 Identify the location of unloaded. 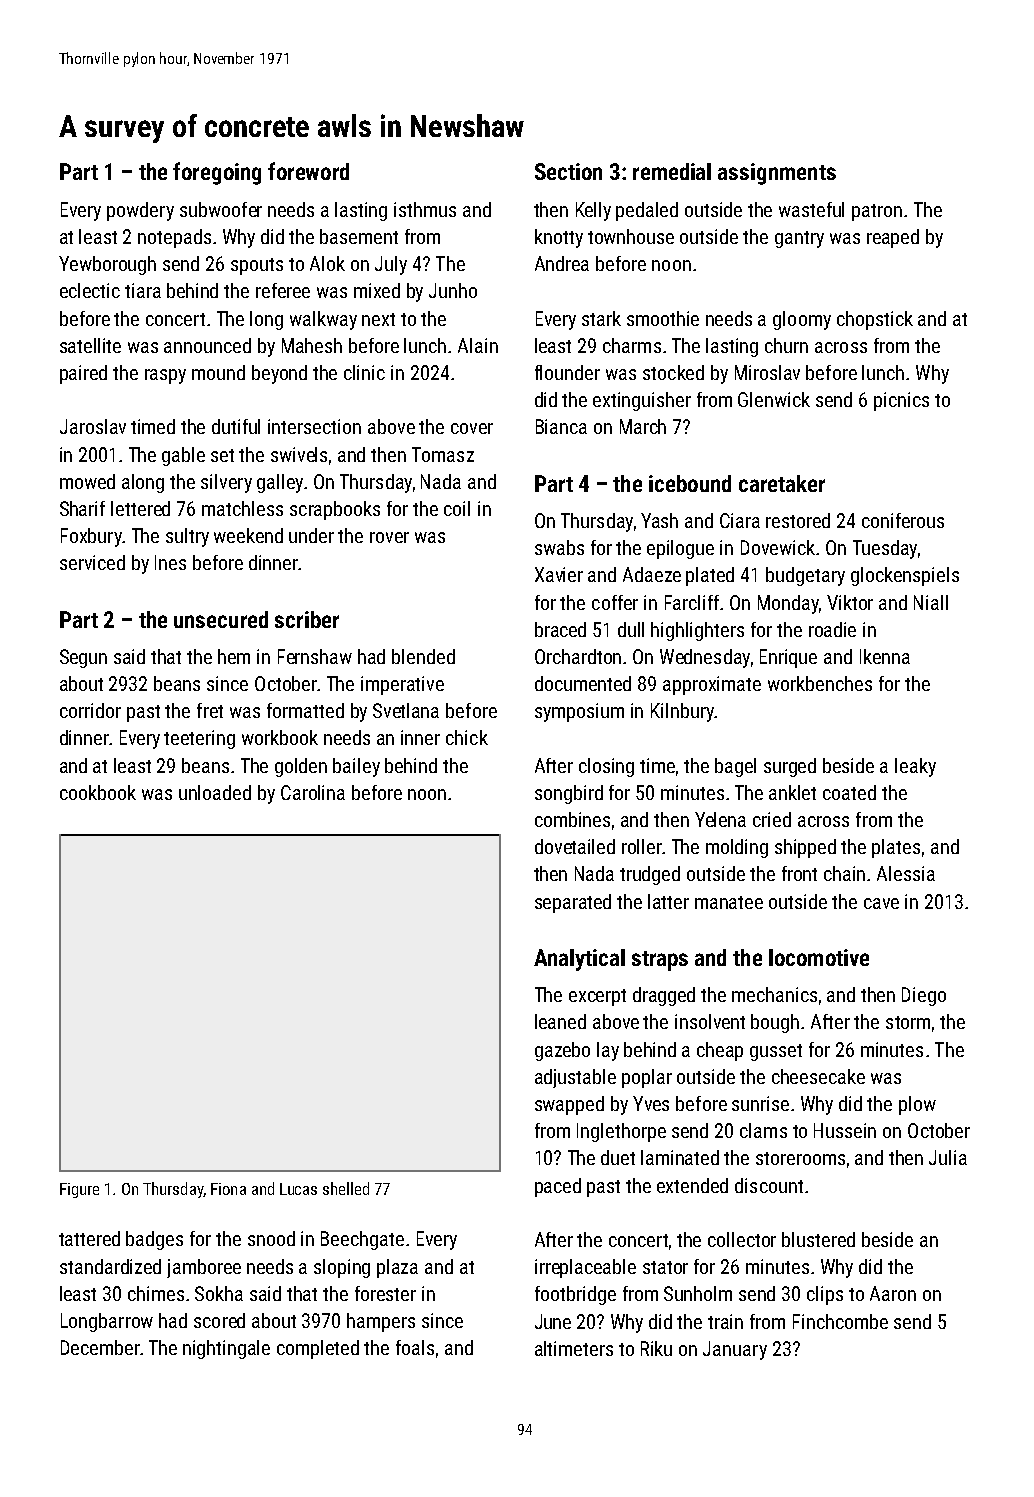
(215, 792).
